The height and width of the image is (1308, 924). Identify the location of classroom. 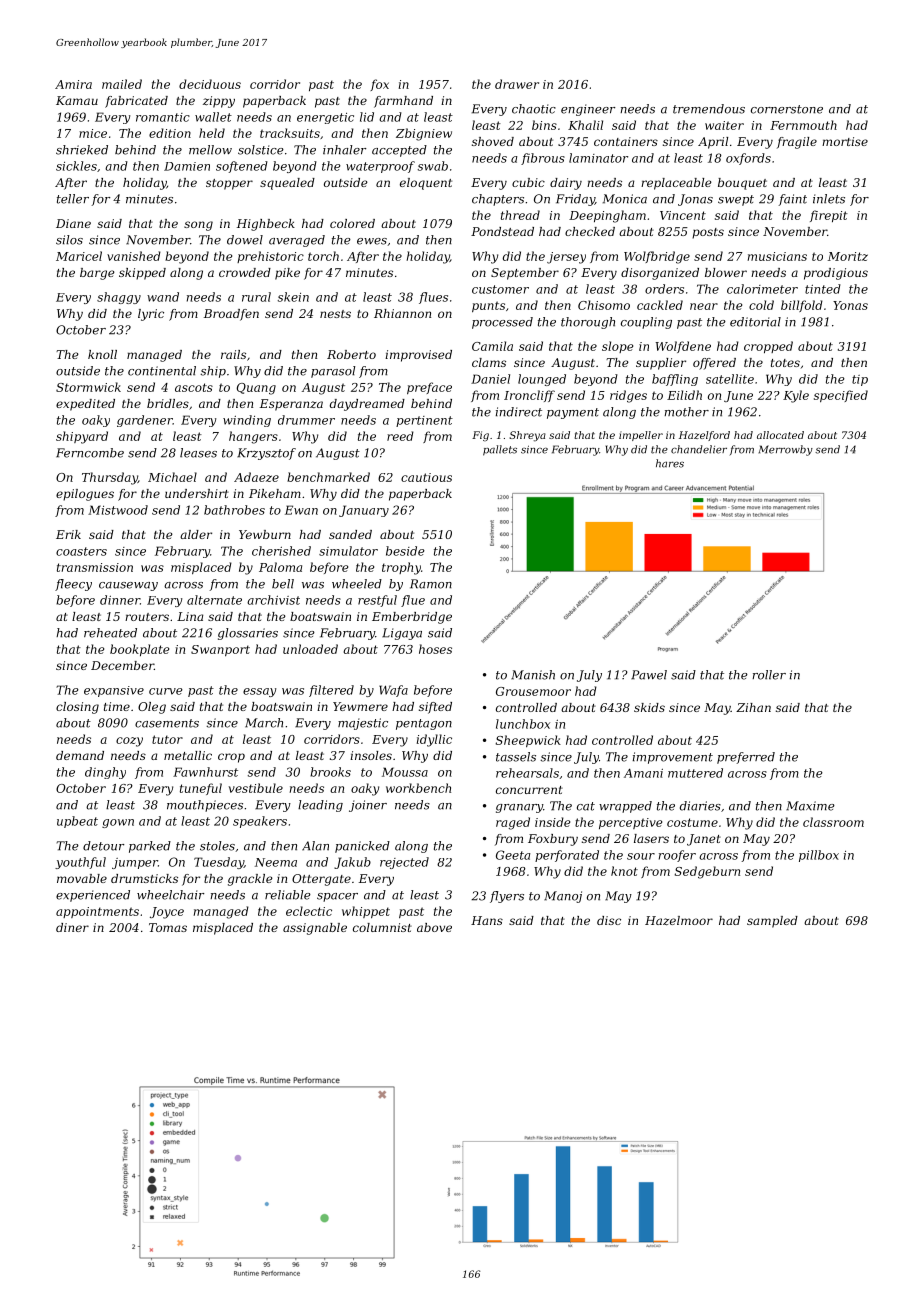
(833, 822).
